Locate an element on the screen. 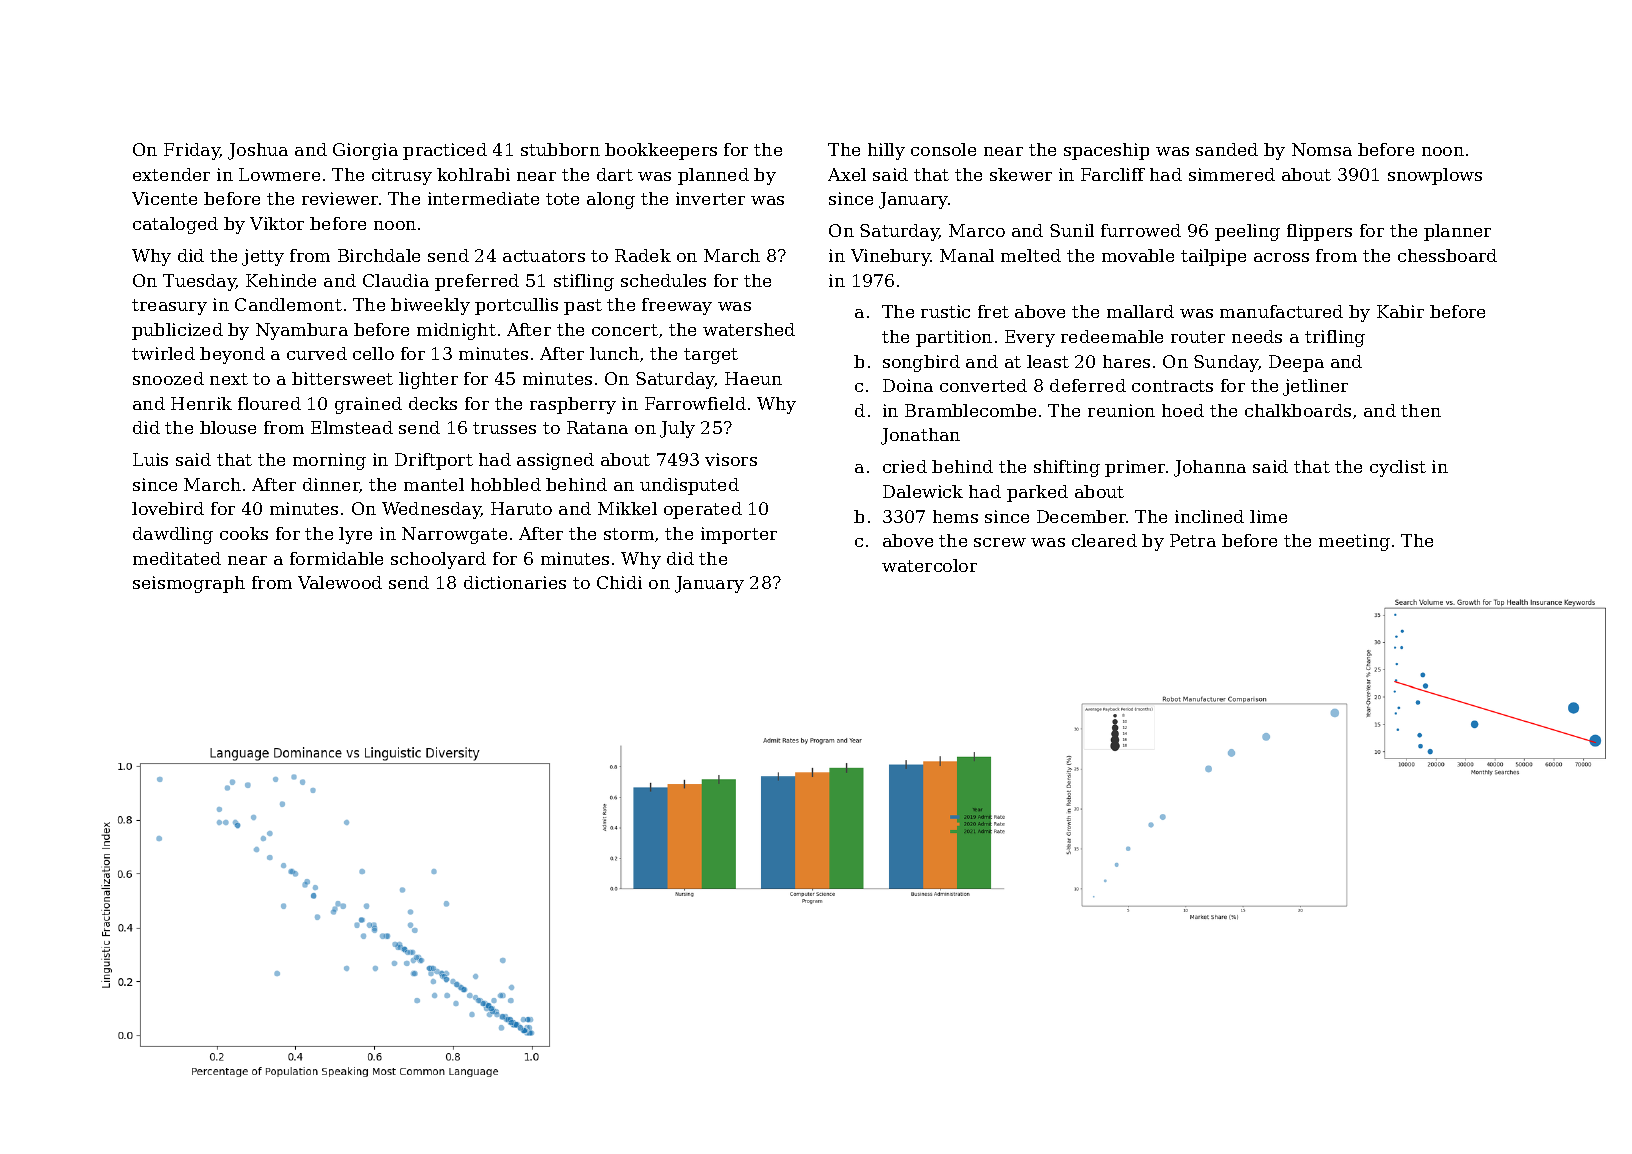 This screenshot has height=1154, width=1632. Henrik is located at coordinates (201, 403).
